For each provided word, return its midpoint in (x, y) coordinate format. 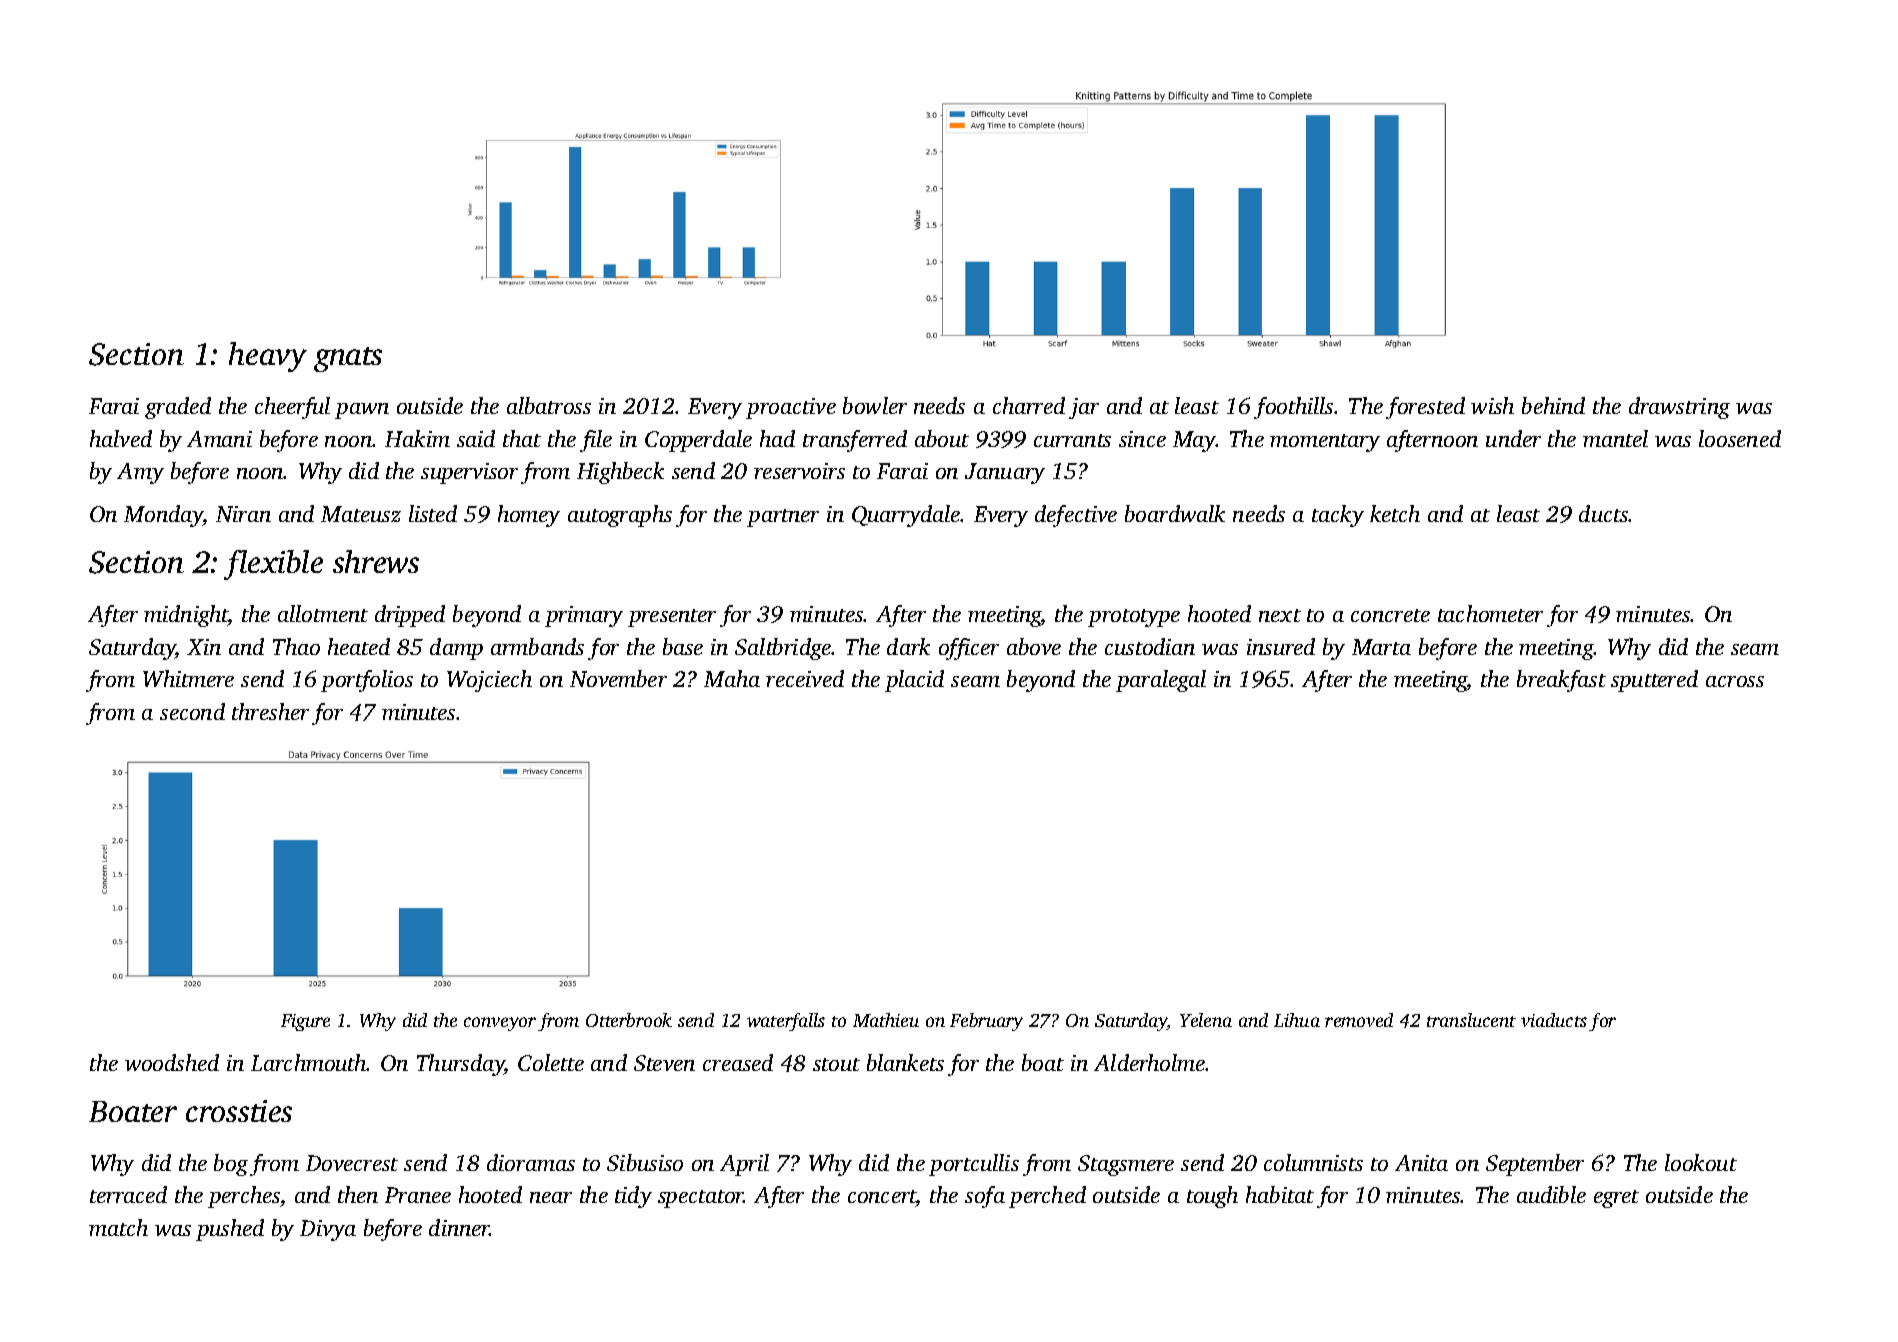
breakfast (1561, 681)
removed (1359, 1020)
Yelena (1206, 1020)
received (805, 678)
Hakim (417, 438)
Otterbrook (629, 1020)
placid (914, 681)
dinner (459, 1227)
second (192, 711)
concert (882, 1198)
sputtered (1654, 681)
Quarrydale (906, 516)
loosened (1740, 438)
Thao (296, 646)
